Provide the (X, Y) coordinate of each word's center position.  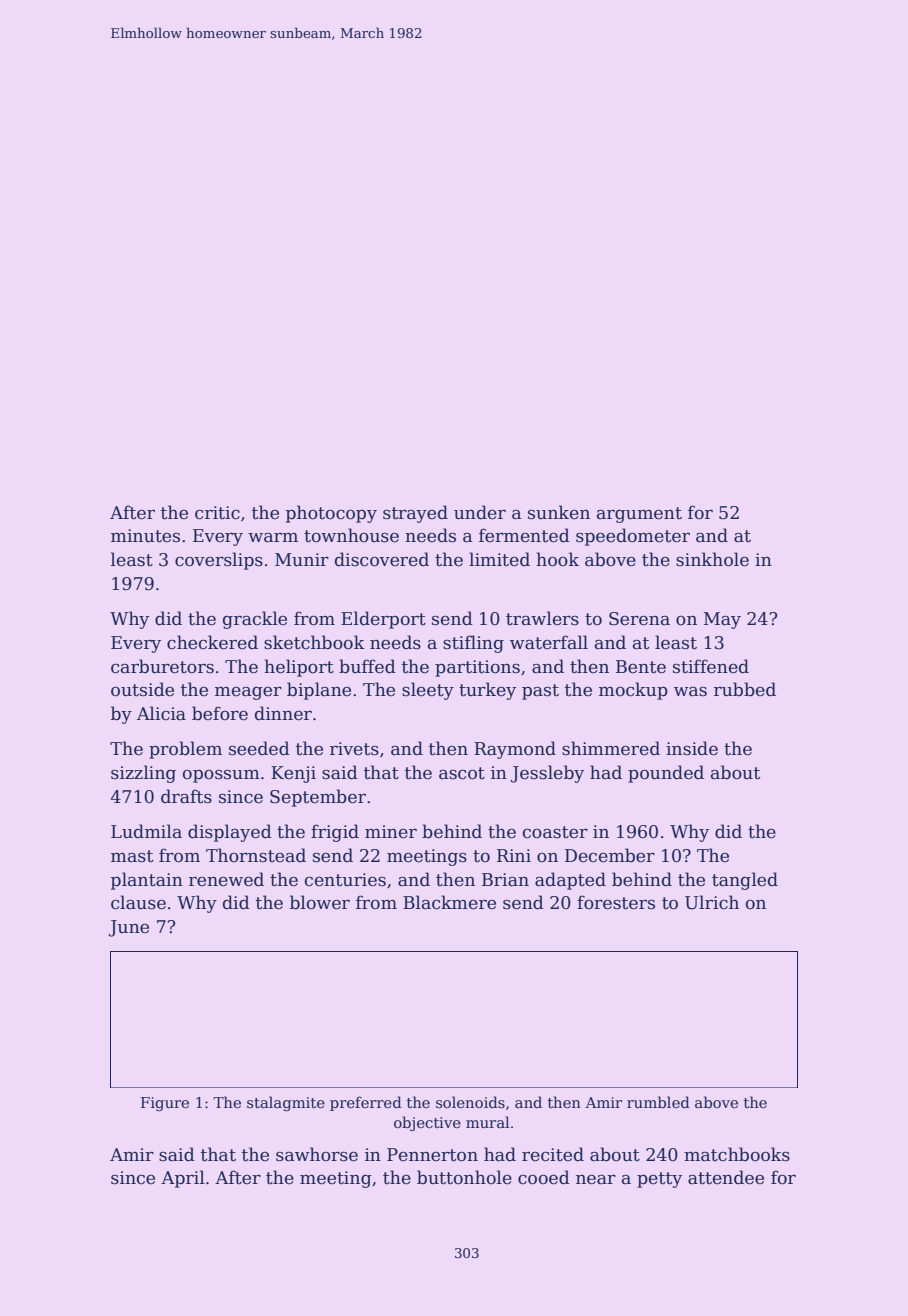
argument (639, 515)
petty (659, 1180)
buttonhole (464, 1177)
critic (217, 513)
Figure (165, 1104)
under (480, 512)
